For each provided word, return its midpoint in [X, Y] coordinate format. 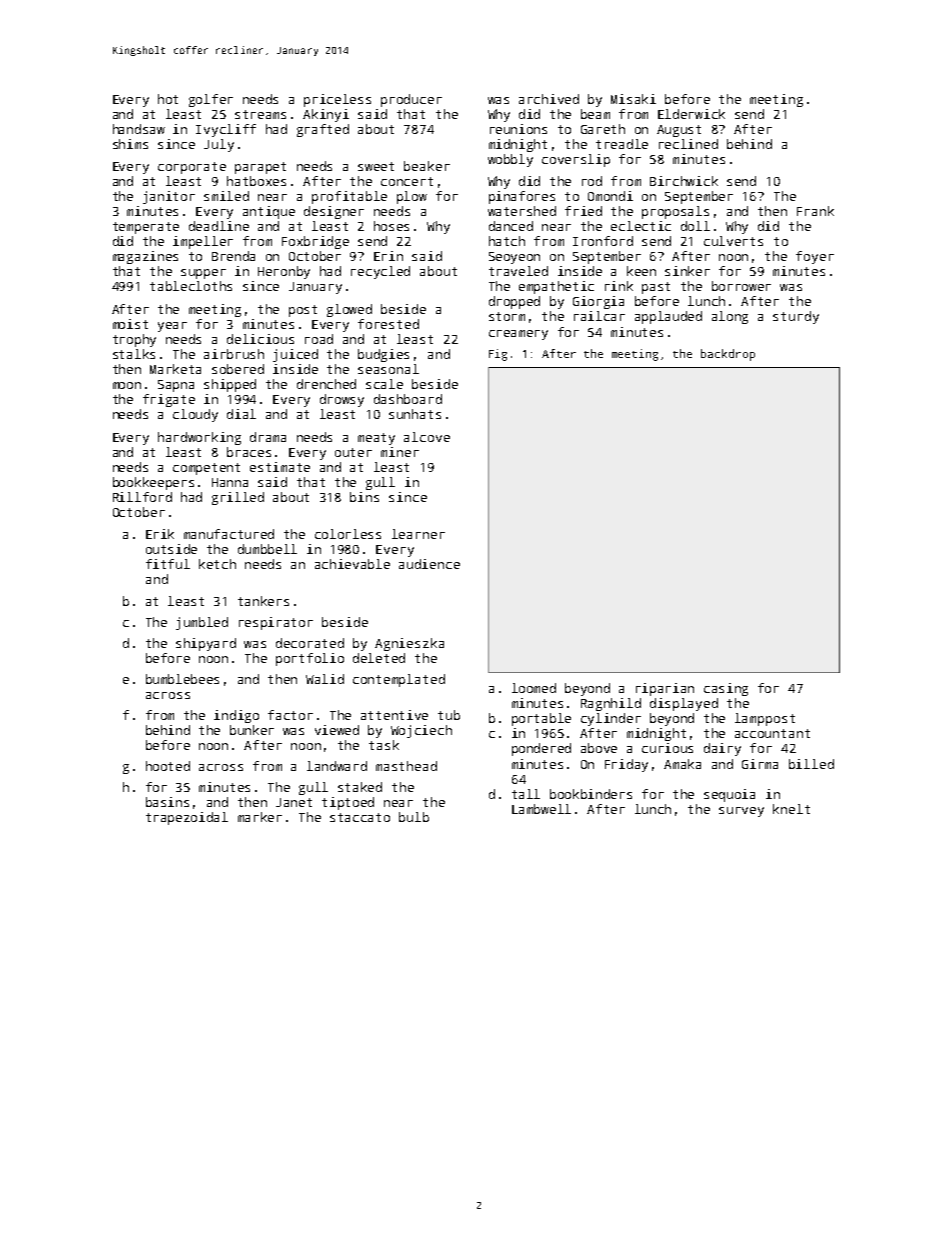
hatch [507, 241]
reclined [688, 144]
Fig [498, 355]
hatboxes [256, 181]
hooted [168, 766]
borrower [741, 286]
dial [241, 414]
